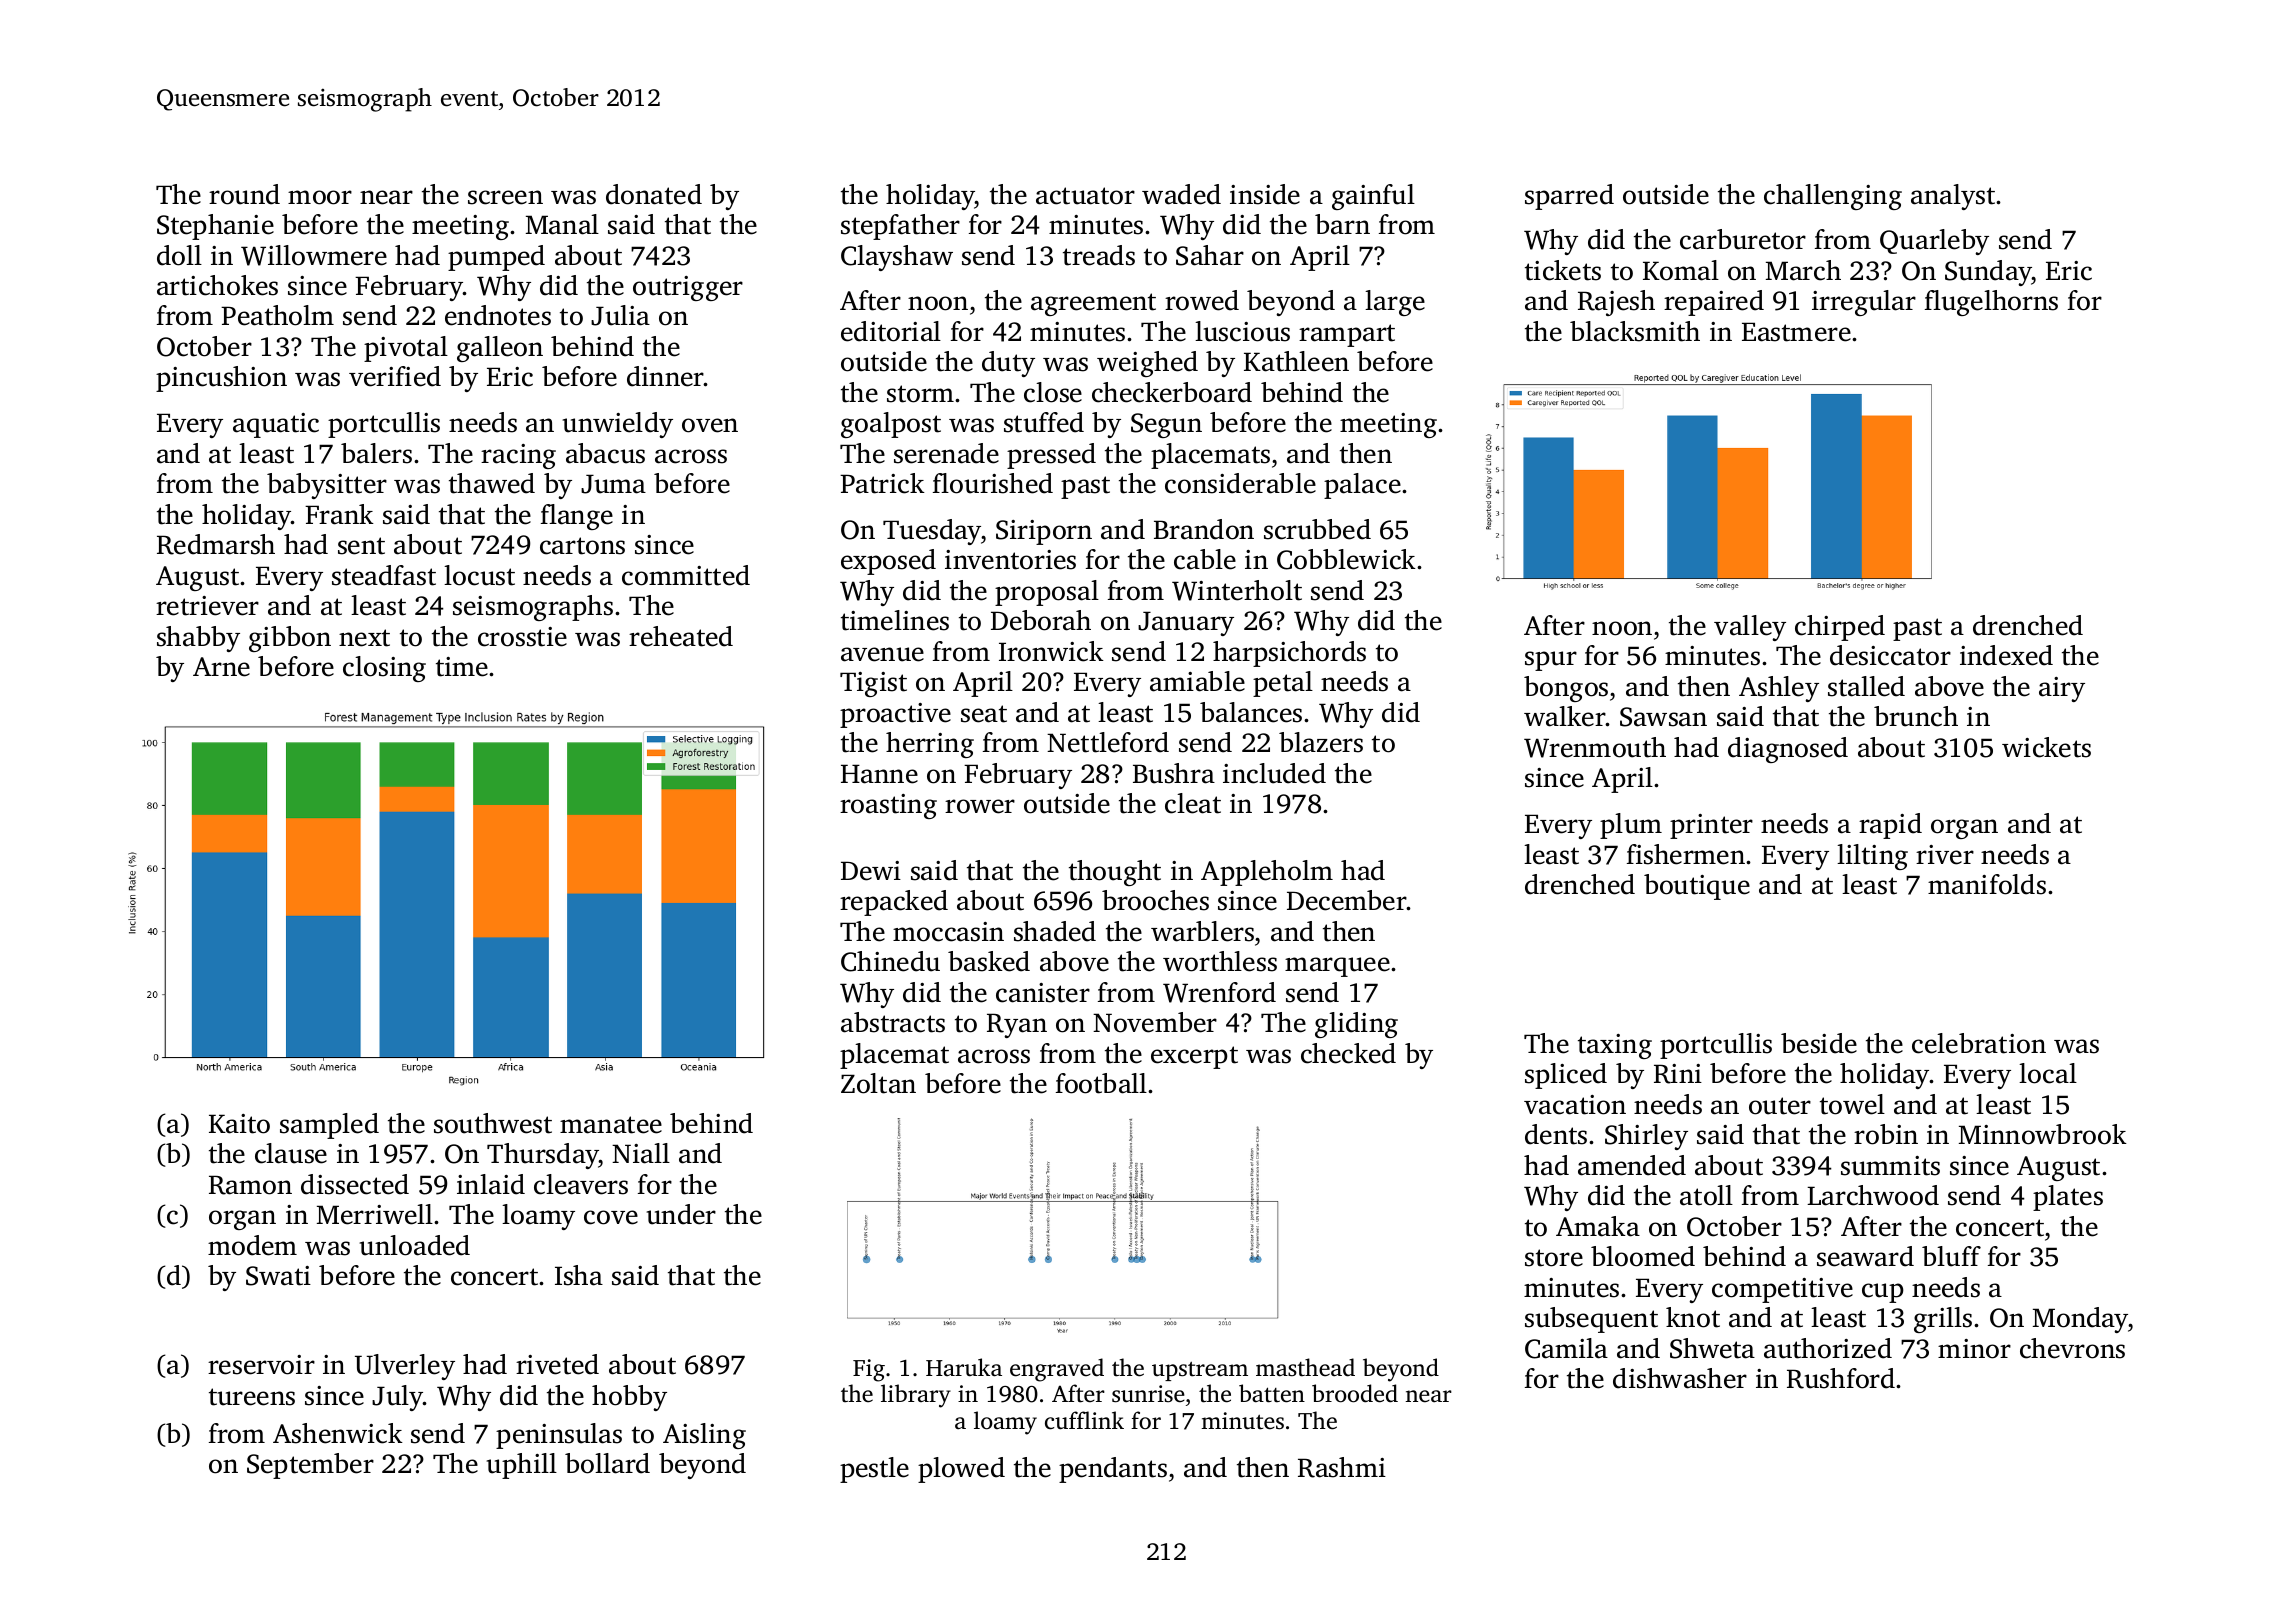  I want to click on under, so click(681, 1214).
